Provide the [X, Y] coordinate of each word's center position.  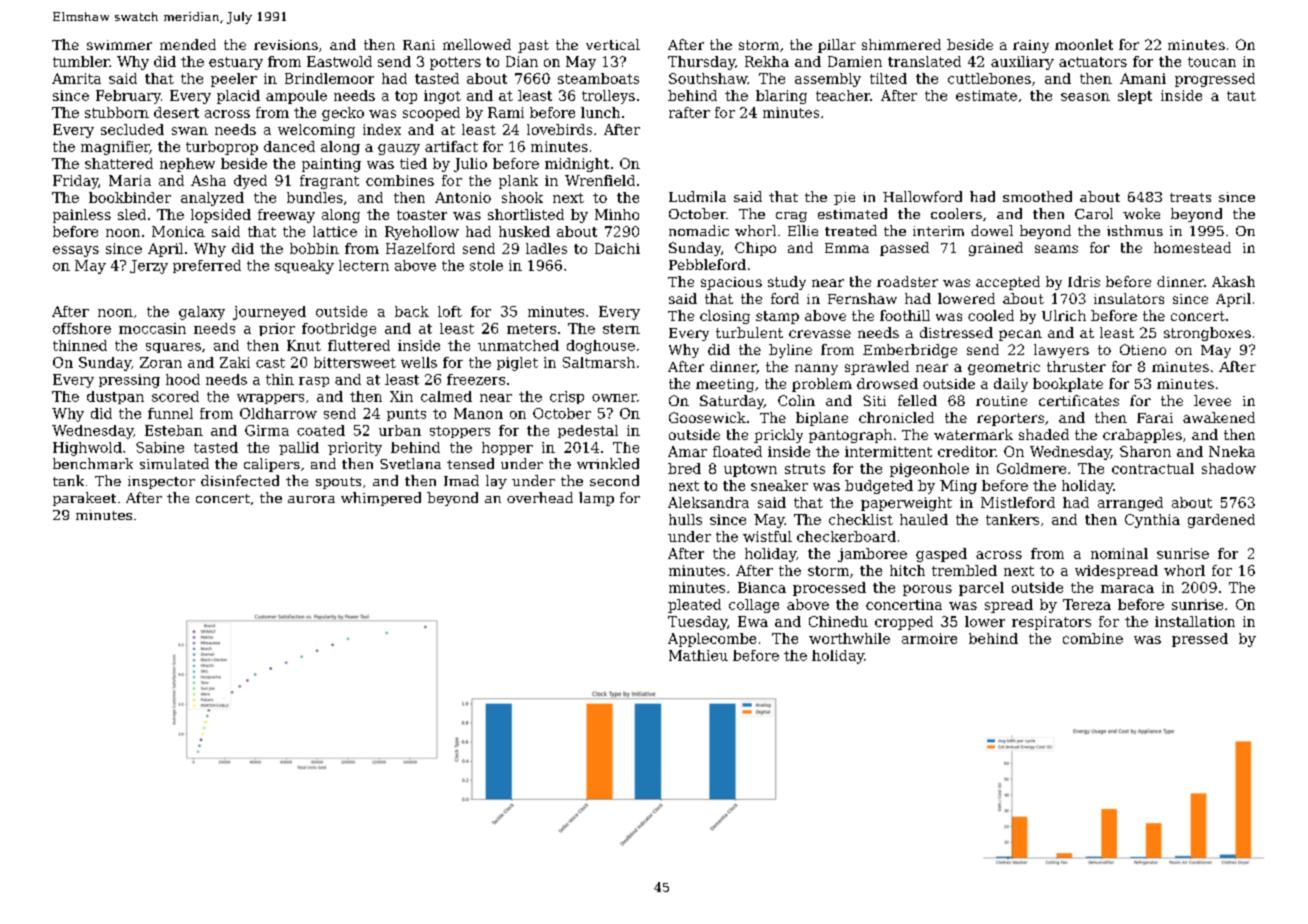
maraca [1127, 589]
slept [1135, 97]
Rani [419, 45]
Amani [1143, 78]
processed [829, 589]
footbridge [339, 330]
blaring [781, 97]
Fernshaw [862, 298]
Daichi [617, 248]
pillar [837, 46]
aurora [311, 499]
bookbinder [130, 197]
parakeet [84, 499]
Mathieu [698, 655]
